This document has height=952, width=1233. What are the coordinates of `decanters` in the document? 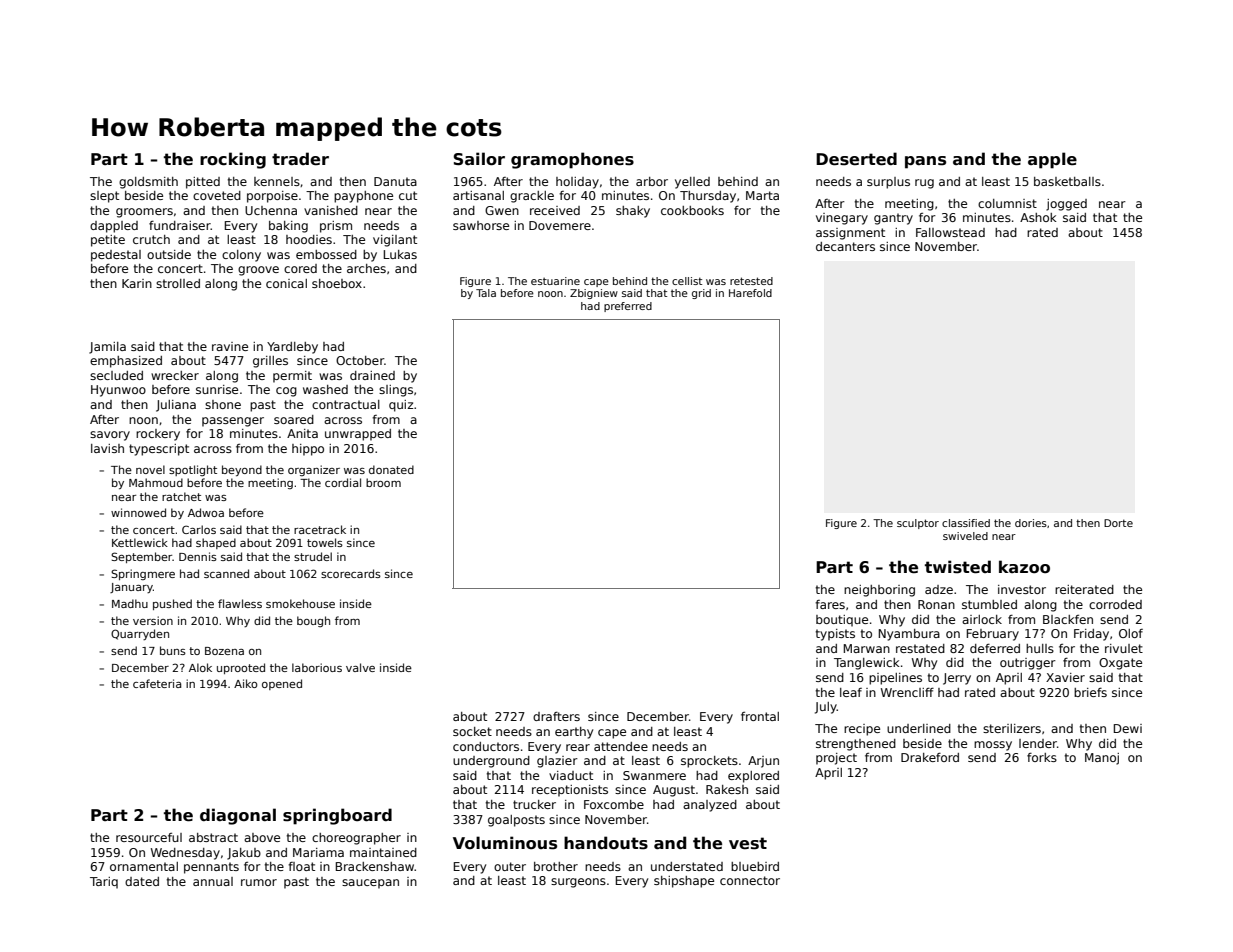 It's located at (845, 246).
